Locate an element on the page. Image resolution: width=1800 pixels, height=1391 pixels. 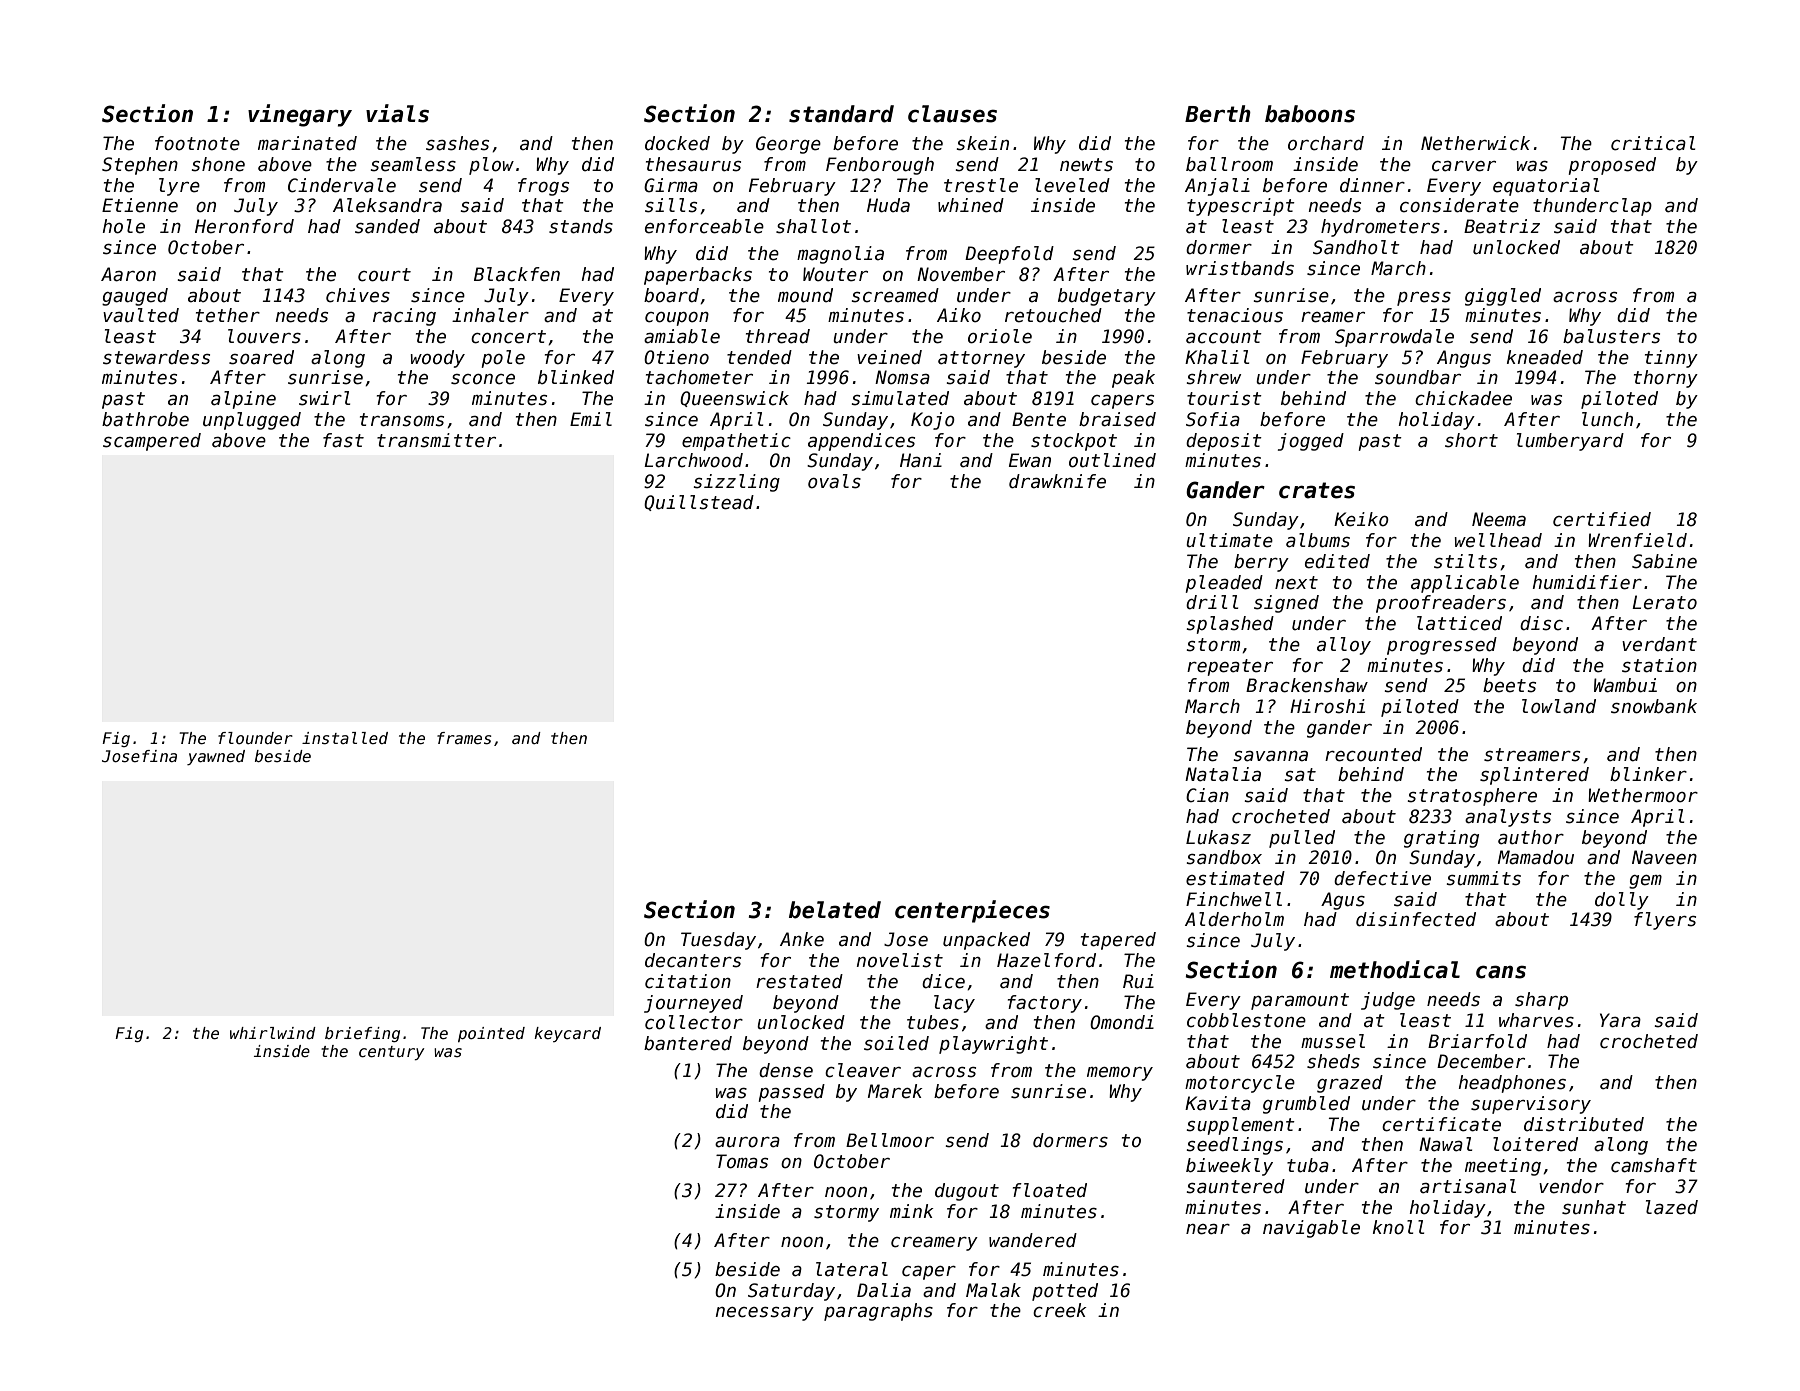
vials is located at coordinates (397, 113).
